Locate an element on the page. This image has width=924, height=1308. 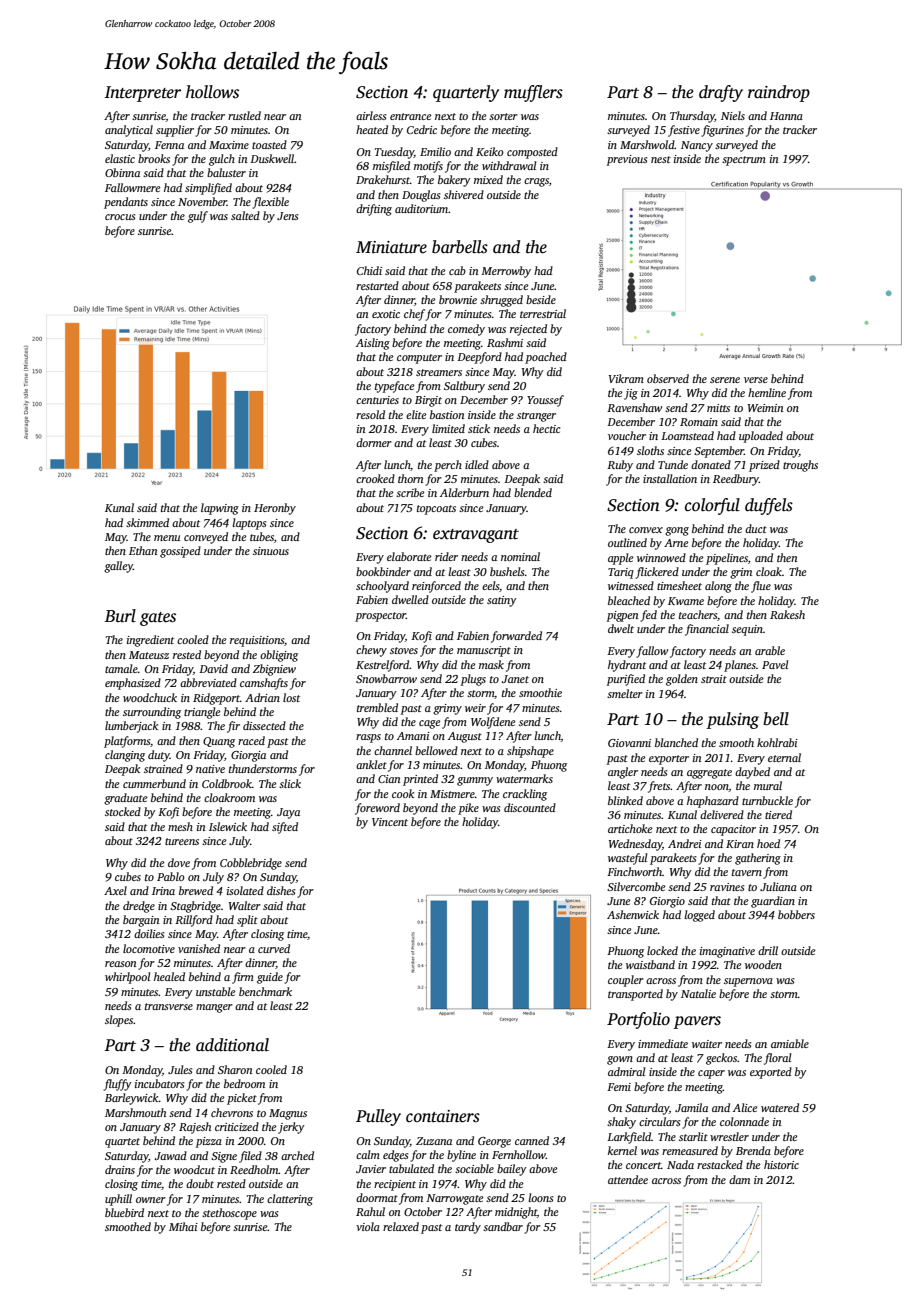
salted is located at coordinates (245, 215).
